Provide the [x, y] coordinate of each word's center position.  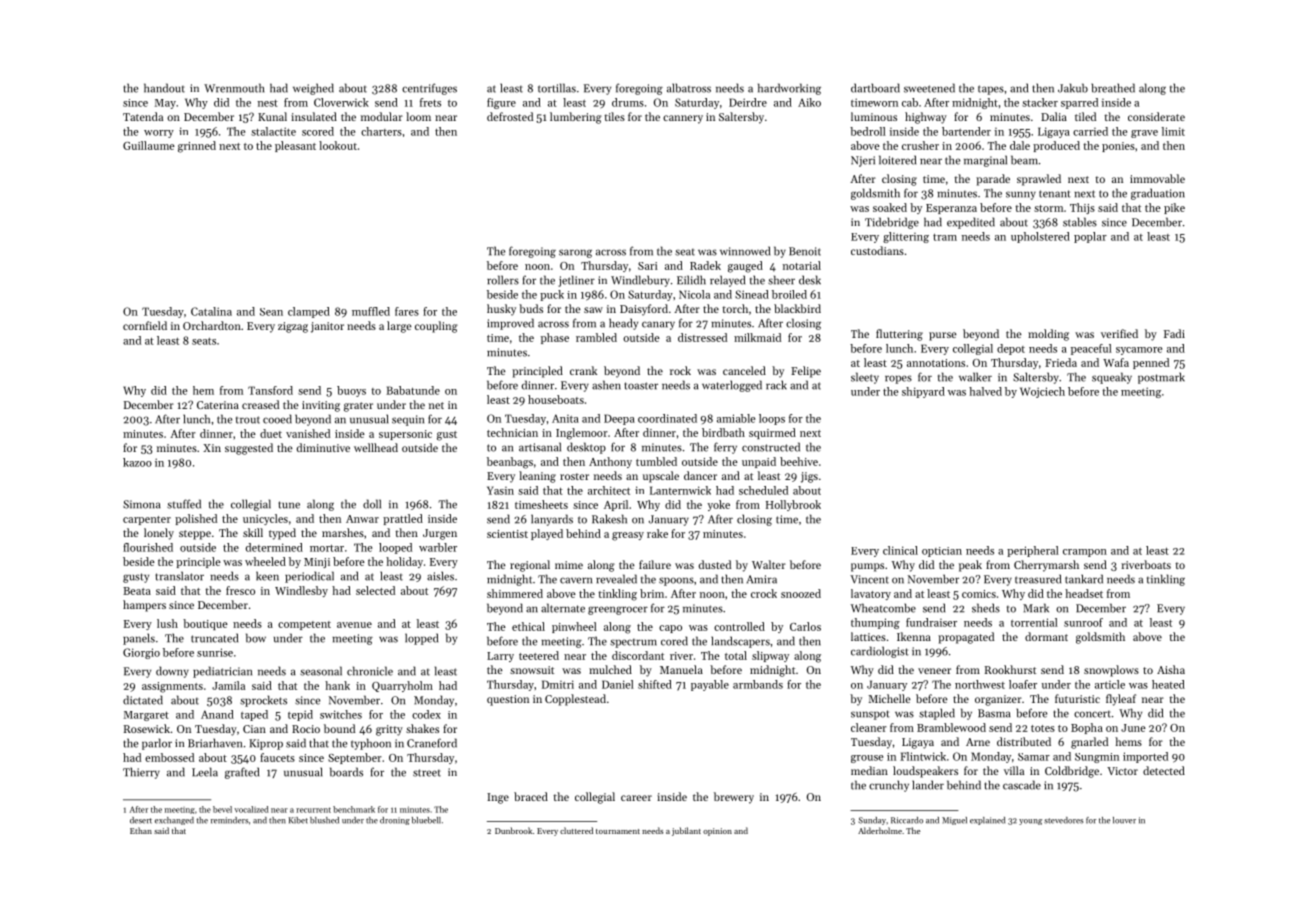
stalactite [273, 131]
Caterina [218, 405]
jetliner [576, 281]
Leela [205, 772]
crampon [1085, 553]
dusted [715, 564]
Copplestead [575, 700]
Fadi [1174, 333]
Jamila [228, 685]
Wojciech [1042, 392]
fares [407, 311]
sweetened [929, 88]
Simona [142, 504]
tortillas [557, 88]
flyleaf [1121, 700]
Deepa [619, 419]
